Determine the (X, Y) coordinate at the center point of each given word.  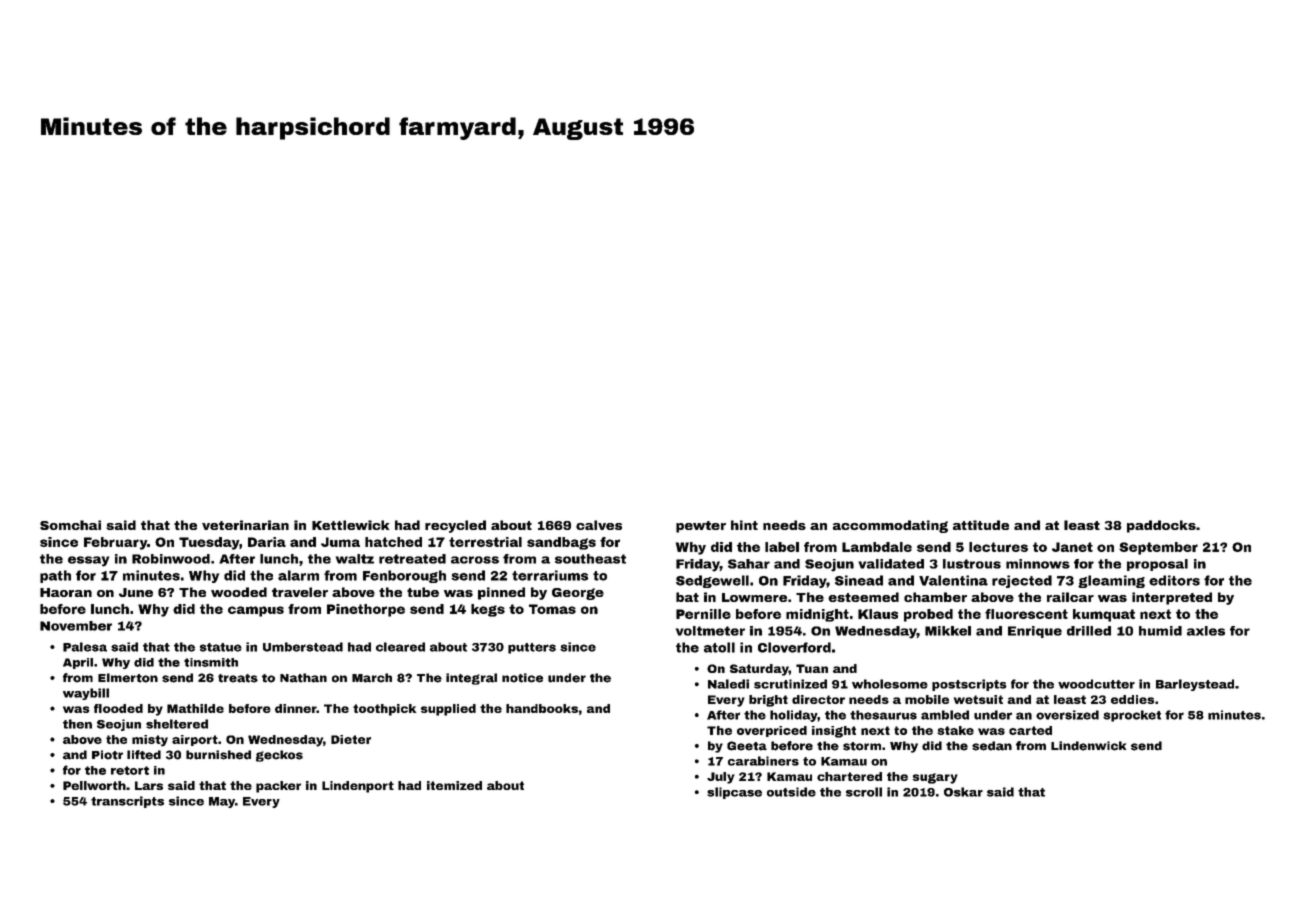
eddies (1132, 699)
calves (599, 525)
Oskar (963, 792)
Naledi (728, 684)
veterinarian (245, 525)
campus (256, 611)
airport (195, 740)
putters (532, 648)
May (222, 802)
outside (791, 792)
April (78, 663)
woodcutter (1096, 684)
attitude (981, 525)
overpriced (772, 731)
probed (928, 615)
